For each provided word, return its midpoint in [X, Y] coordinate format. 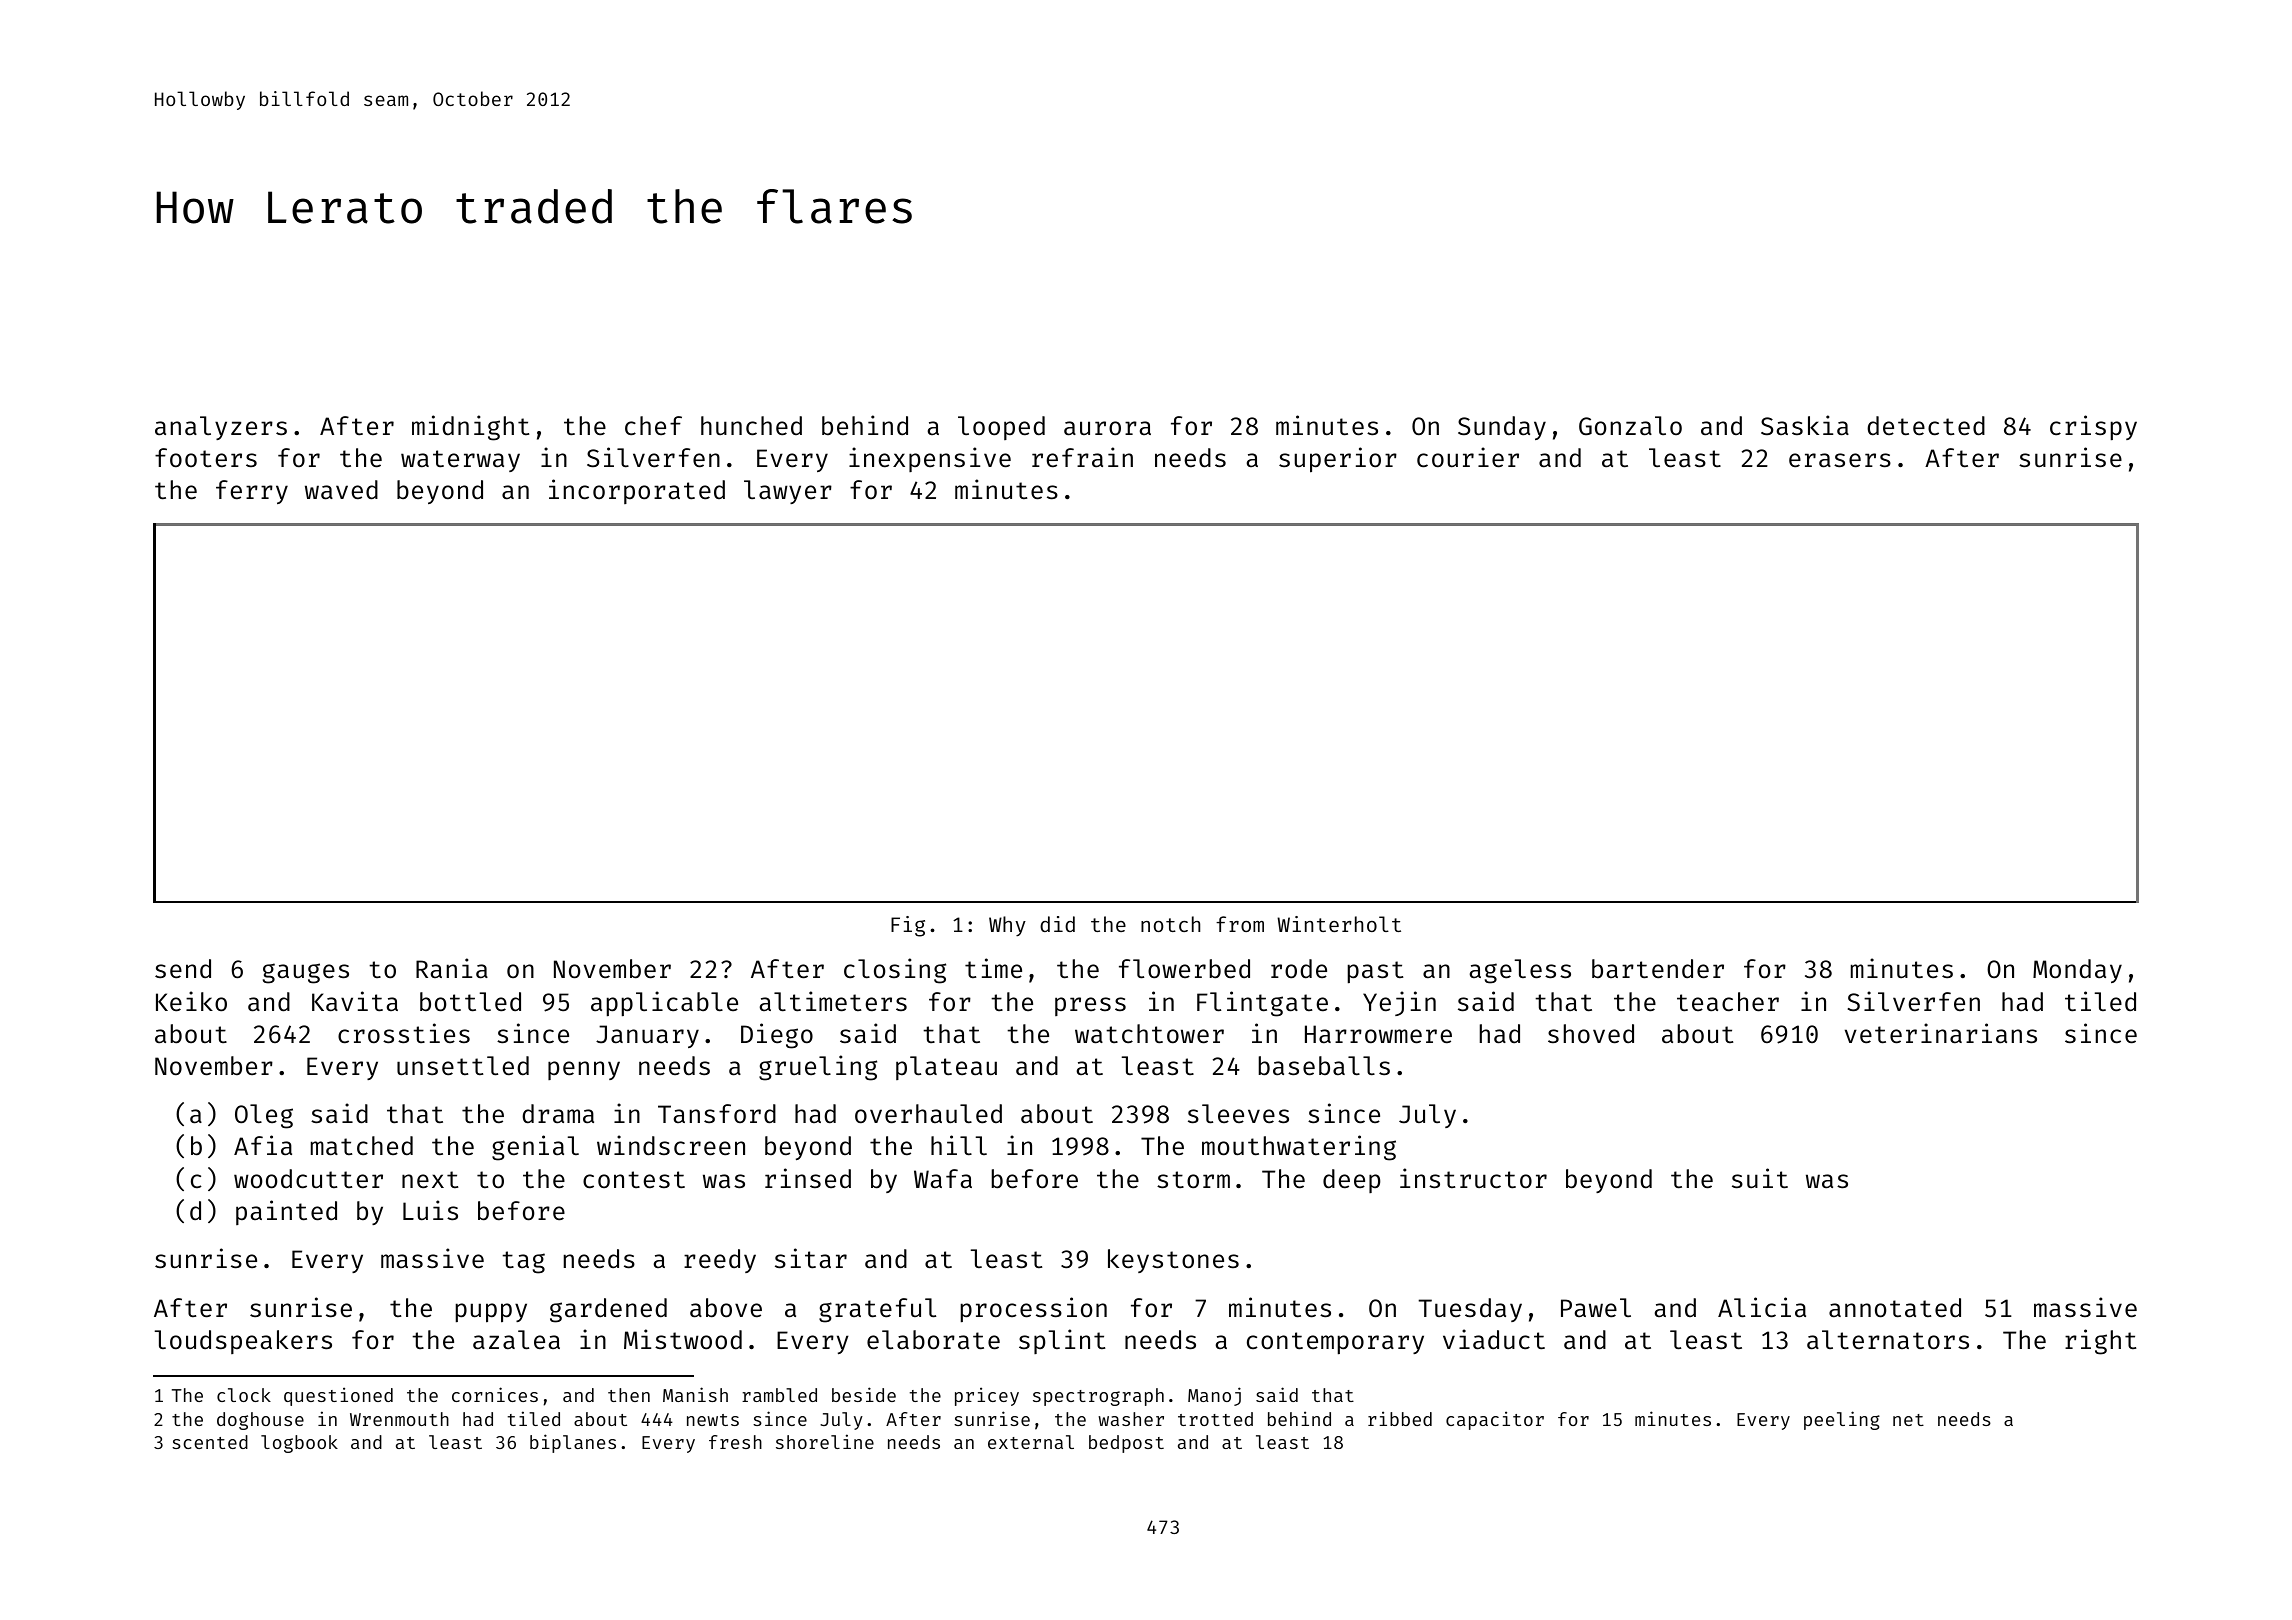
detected [1926, 426]
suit [1760, 1178]
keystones [1173, 1261]
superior [1338, 460]
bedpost [1126, 1444]
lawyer [788, 492]
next [430, 1180]
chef [653, 426]
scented [210, 1442]
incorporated [637, 491]
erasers [1840, 460]
